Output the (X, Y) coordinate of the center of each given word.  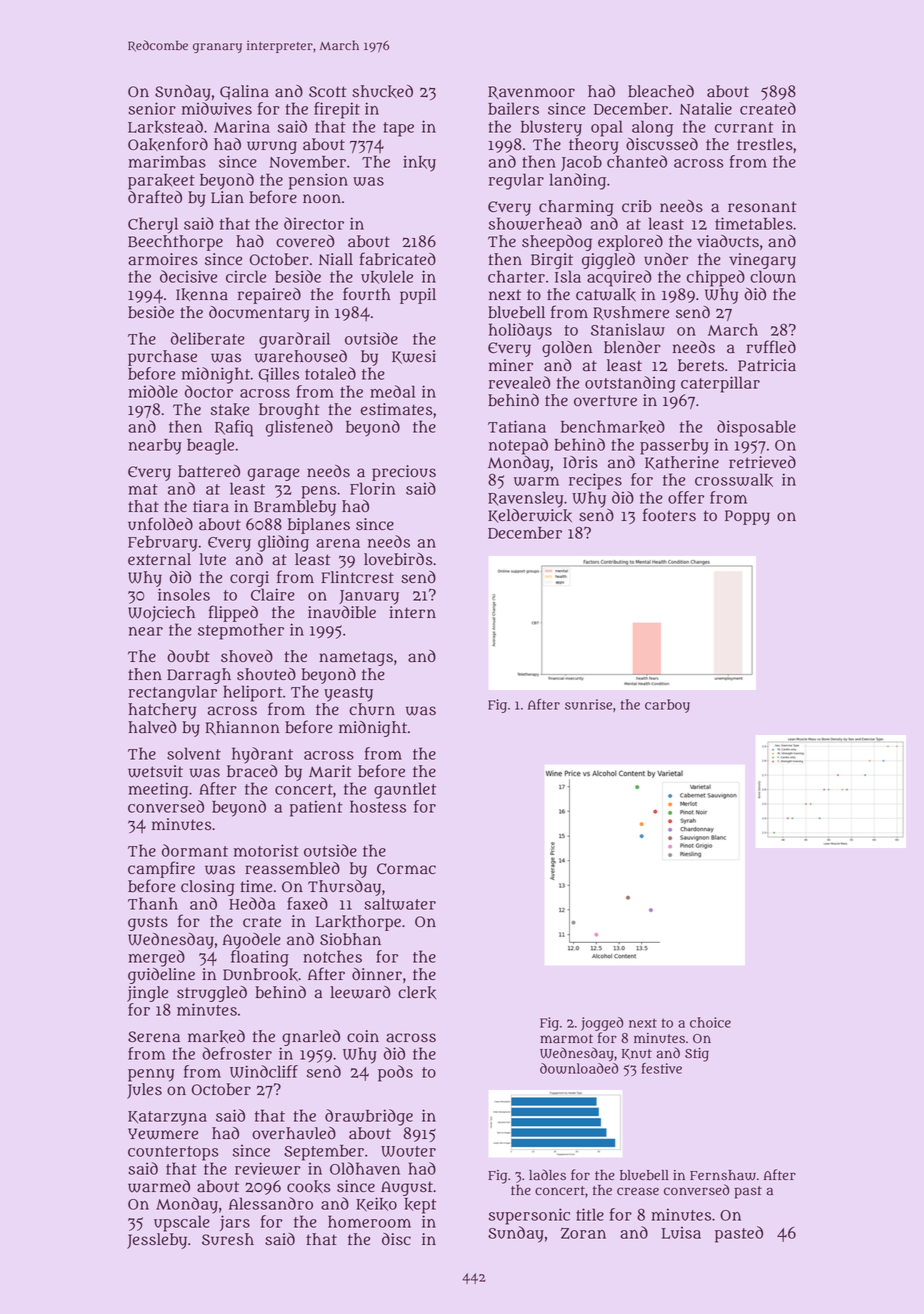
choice (710, 1022)
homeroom (369, 1221)
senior (152, 108)
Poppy (747, 517)
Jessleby (157, 1241)
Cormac (406, 869)
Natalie (706, 108)
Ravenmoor (531, 92)
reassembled (292, 868)
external (159, 559)
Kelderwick (530, 516)
